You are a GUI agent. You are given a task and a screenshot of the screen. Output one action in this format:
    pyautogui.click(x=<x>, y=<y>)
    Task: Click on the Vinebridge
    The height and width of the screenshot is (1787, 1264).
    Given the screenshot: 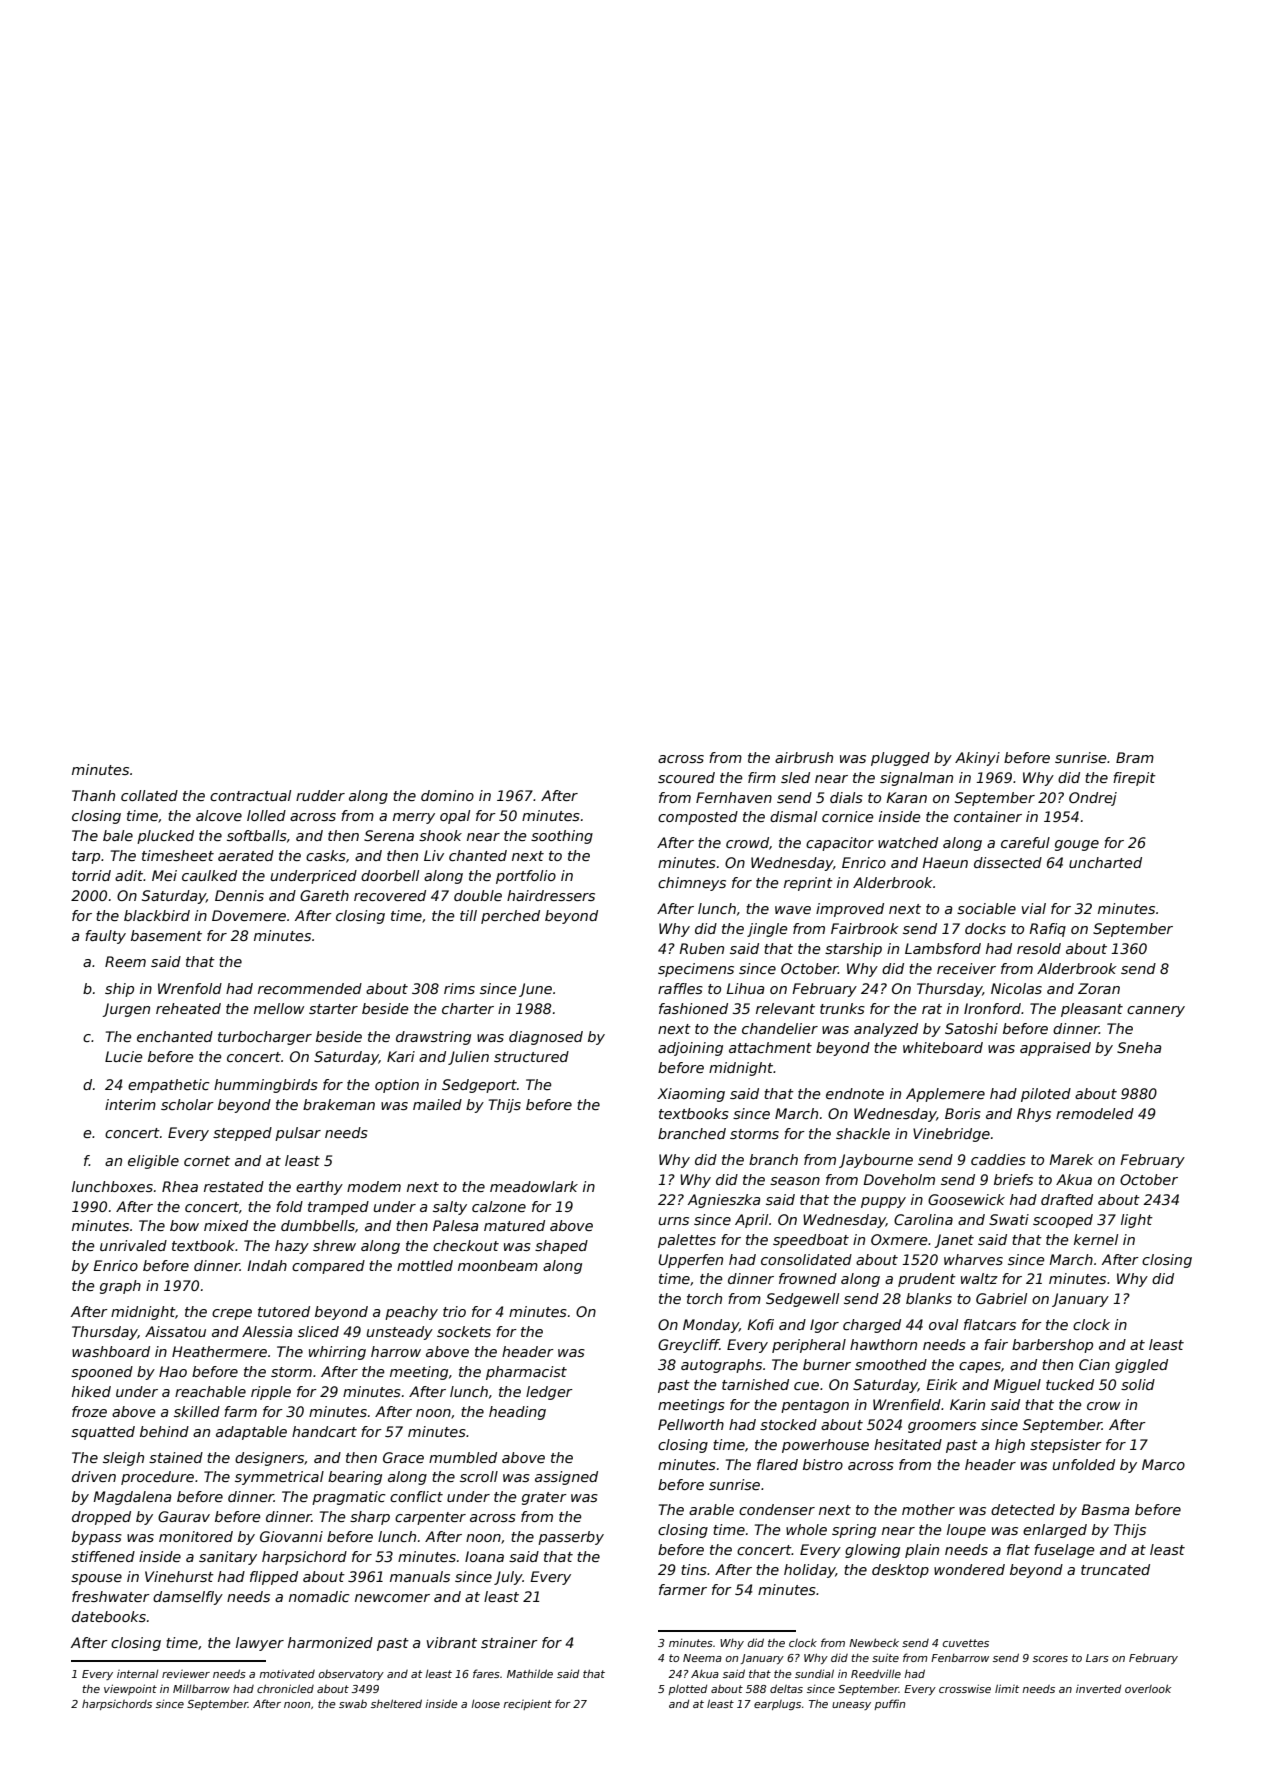 What is the action you would take?
    pyautogui.click(x=951, y=1135)
